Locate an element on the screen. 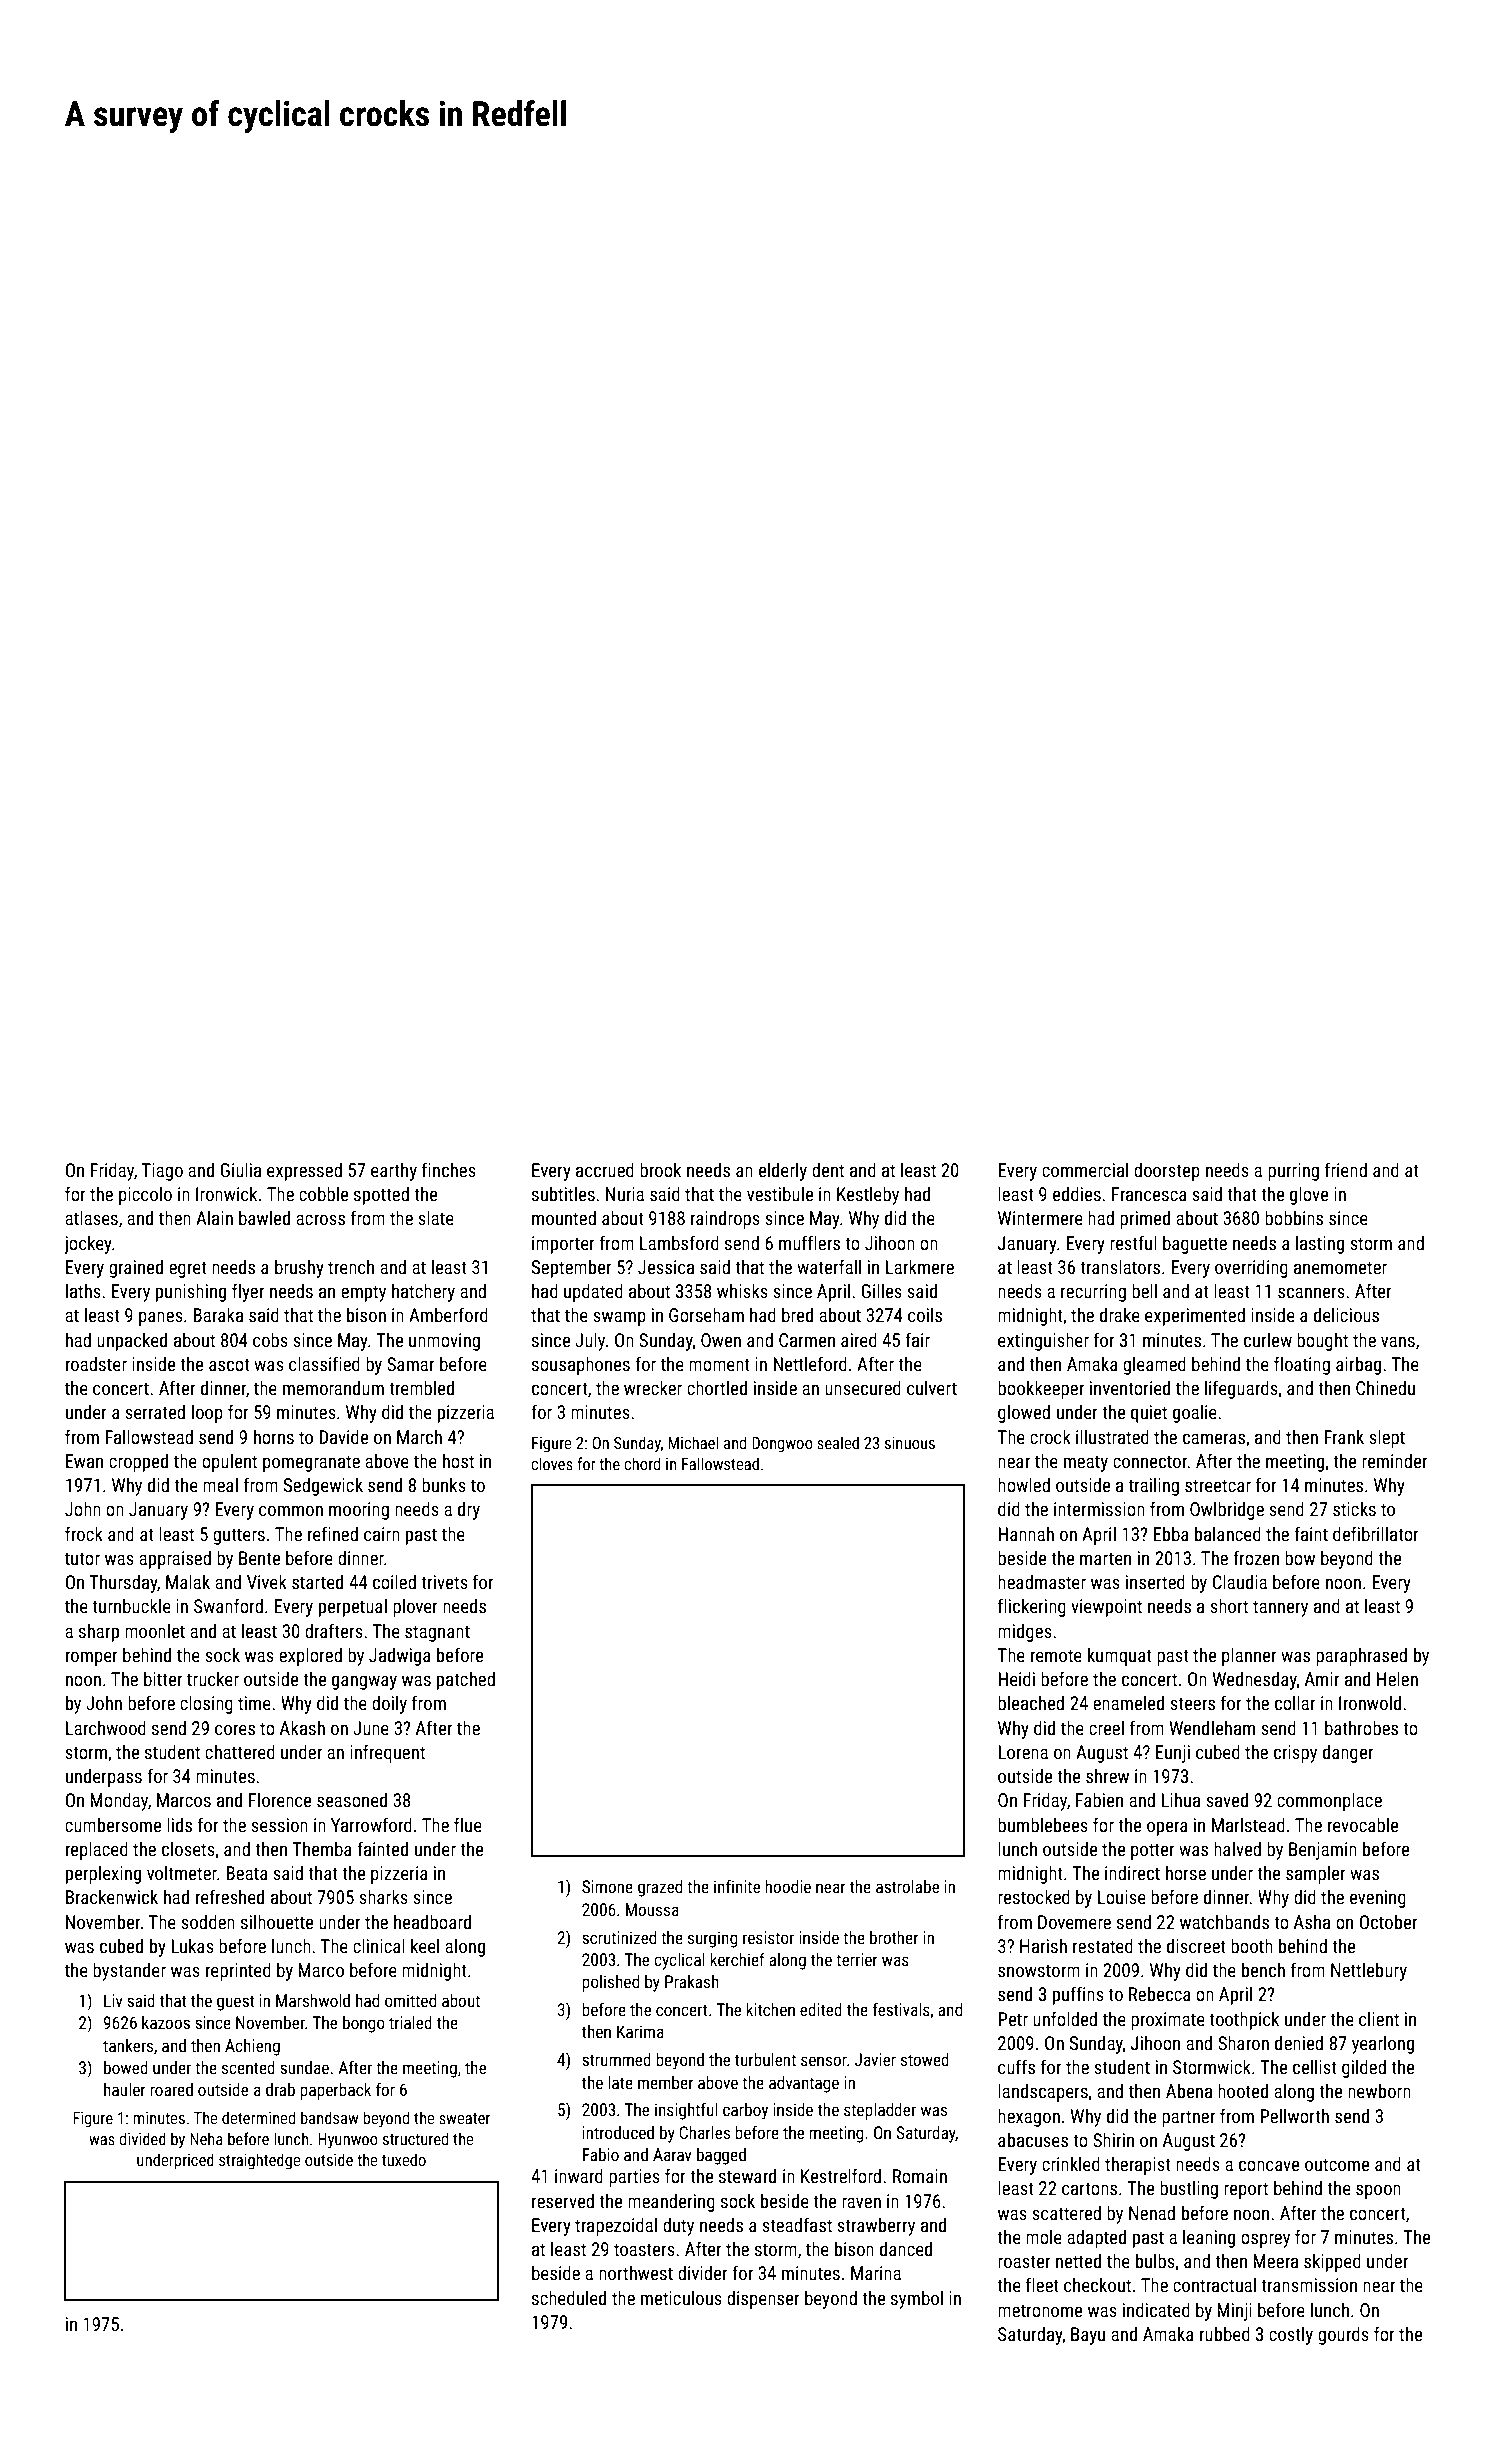 The width and height of the screenshot is (1496, 2464). kazoos is located at coordinates (166, 2022).
